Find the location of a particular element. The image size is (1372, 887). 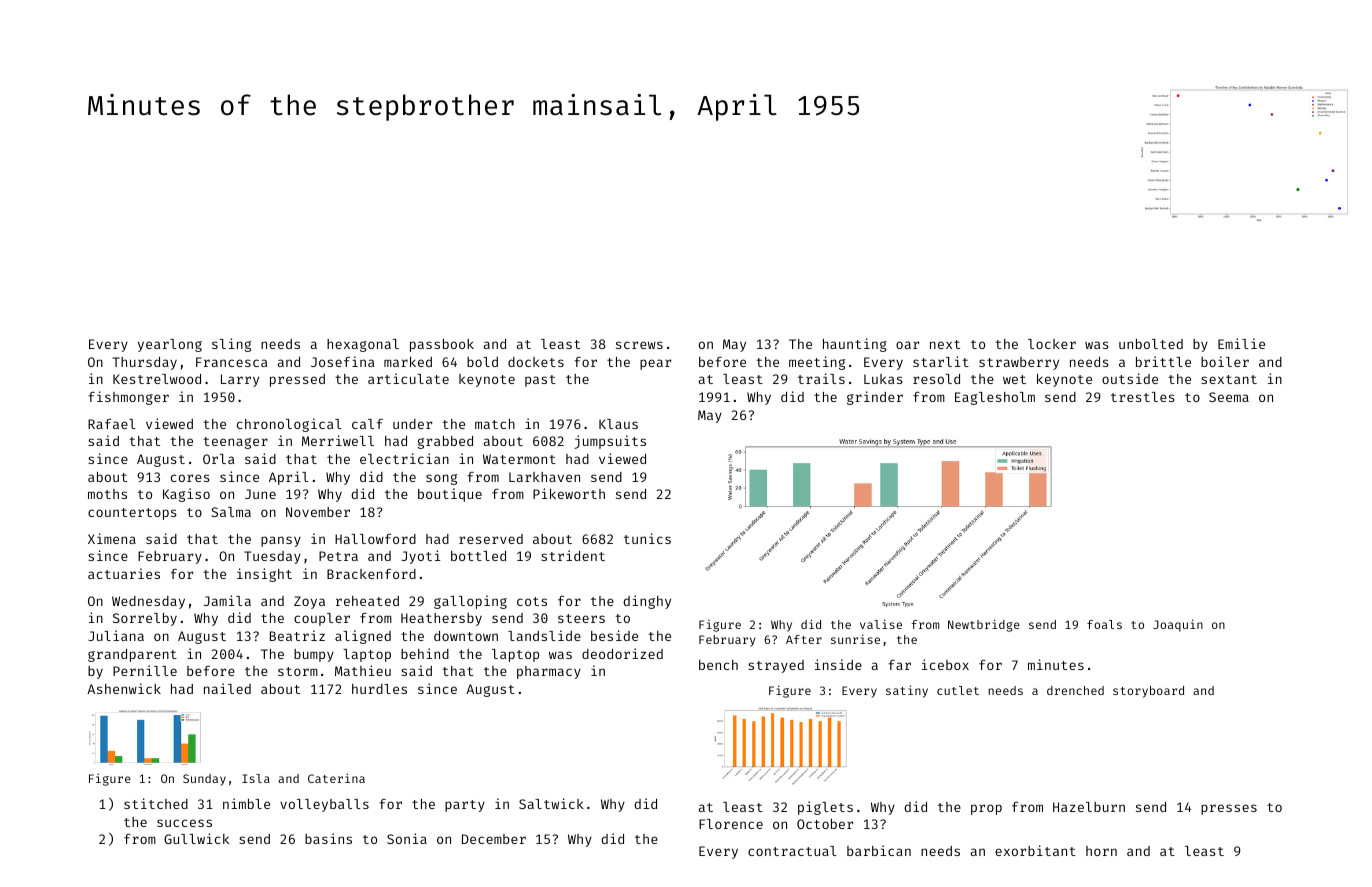

basins is located at coordinates (328, 838).
